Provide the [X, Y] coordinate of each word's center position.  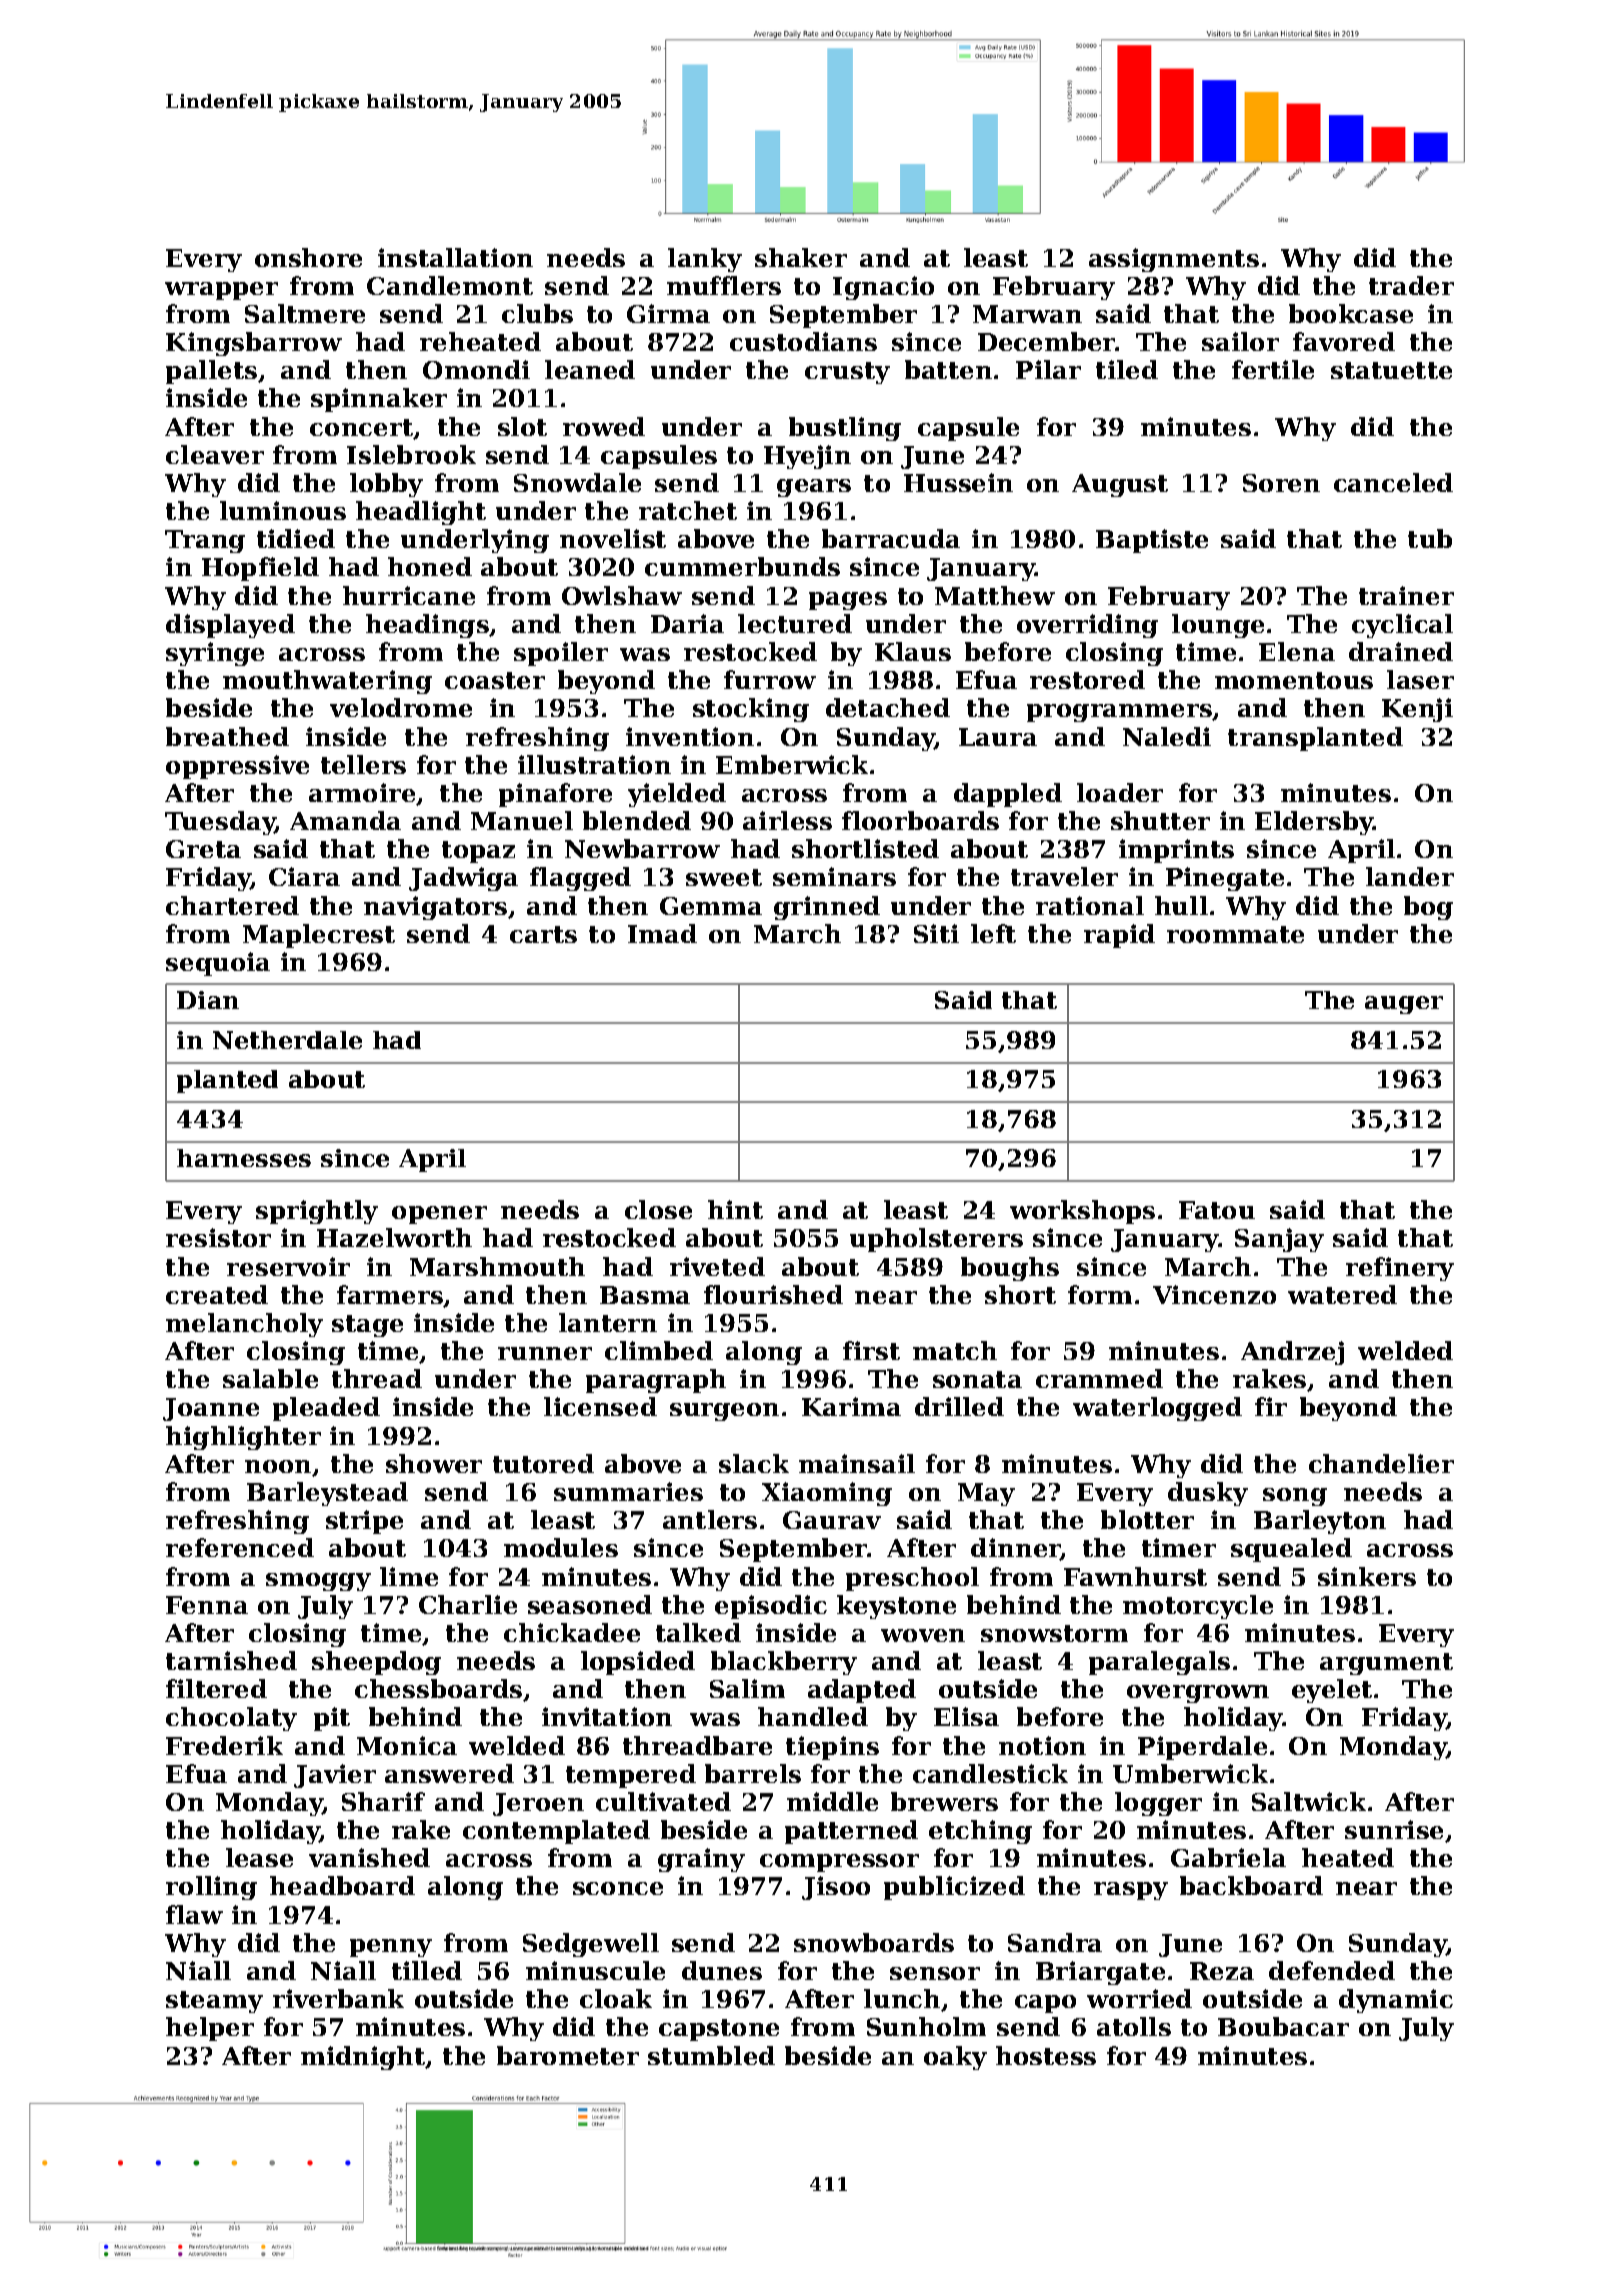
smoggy [318, 1582]
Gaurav [832, 1520]
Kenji [1417, 710]
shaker [801, 257]
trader [1411, 285]
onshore [308, 257]
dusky [1208, 1494]
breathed [227, 736]
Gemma [711, 906]
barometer [568, 2055]
